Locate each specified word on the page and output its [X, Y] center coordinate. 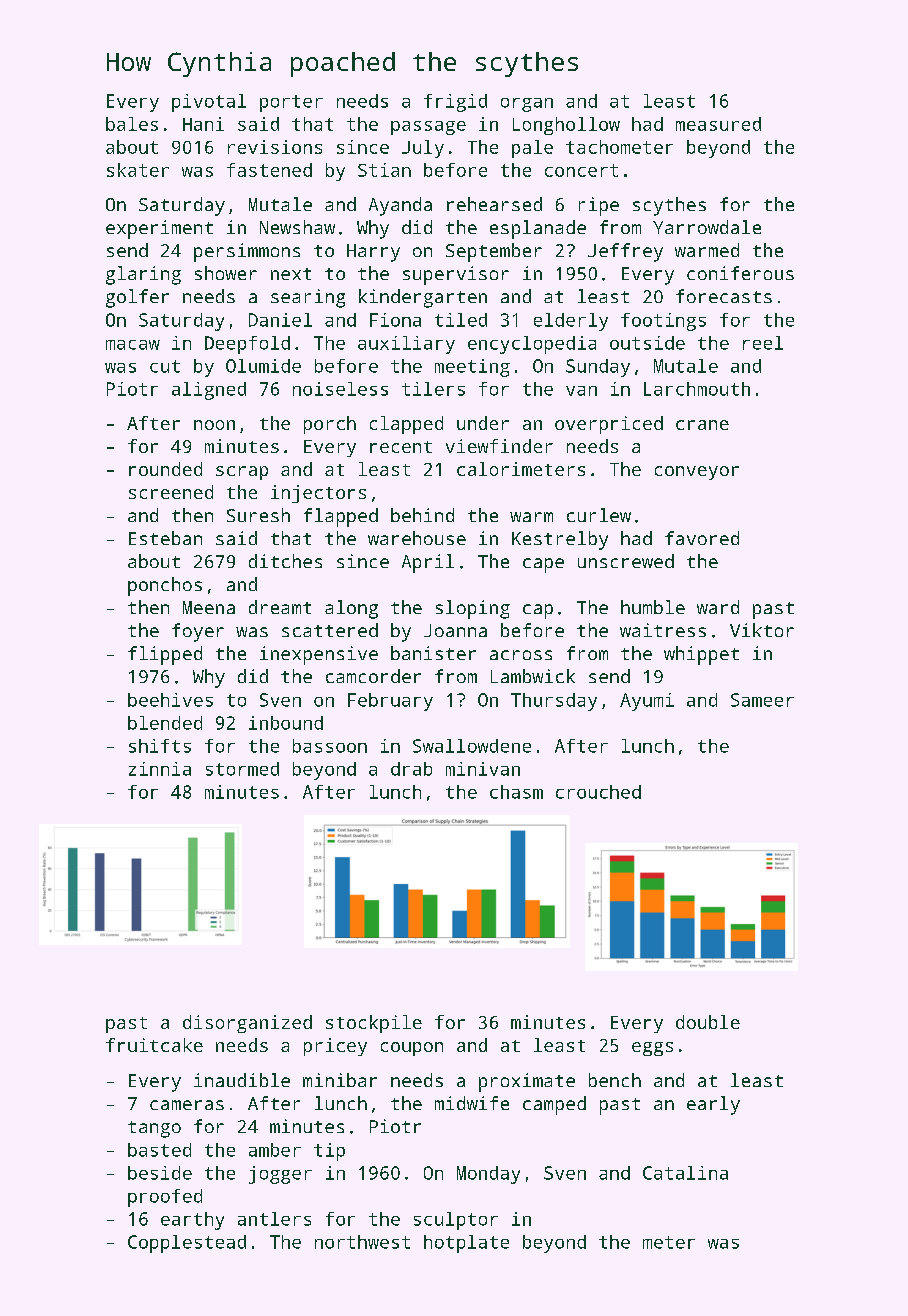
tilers [433, 389]
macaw [133, 345]
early [713, 1105]
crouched [598, 792]
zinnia [160, 769]
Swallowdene [472, 746]
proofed [165, 1198]
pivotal [209, 103]
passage [428, 128]
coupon [412, 1049]
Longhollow [566, 126]
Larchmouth [697, 389]
